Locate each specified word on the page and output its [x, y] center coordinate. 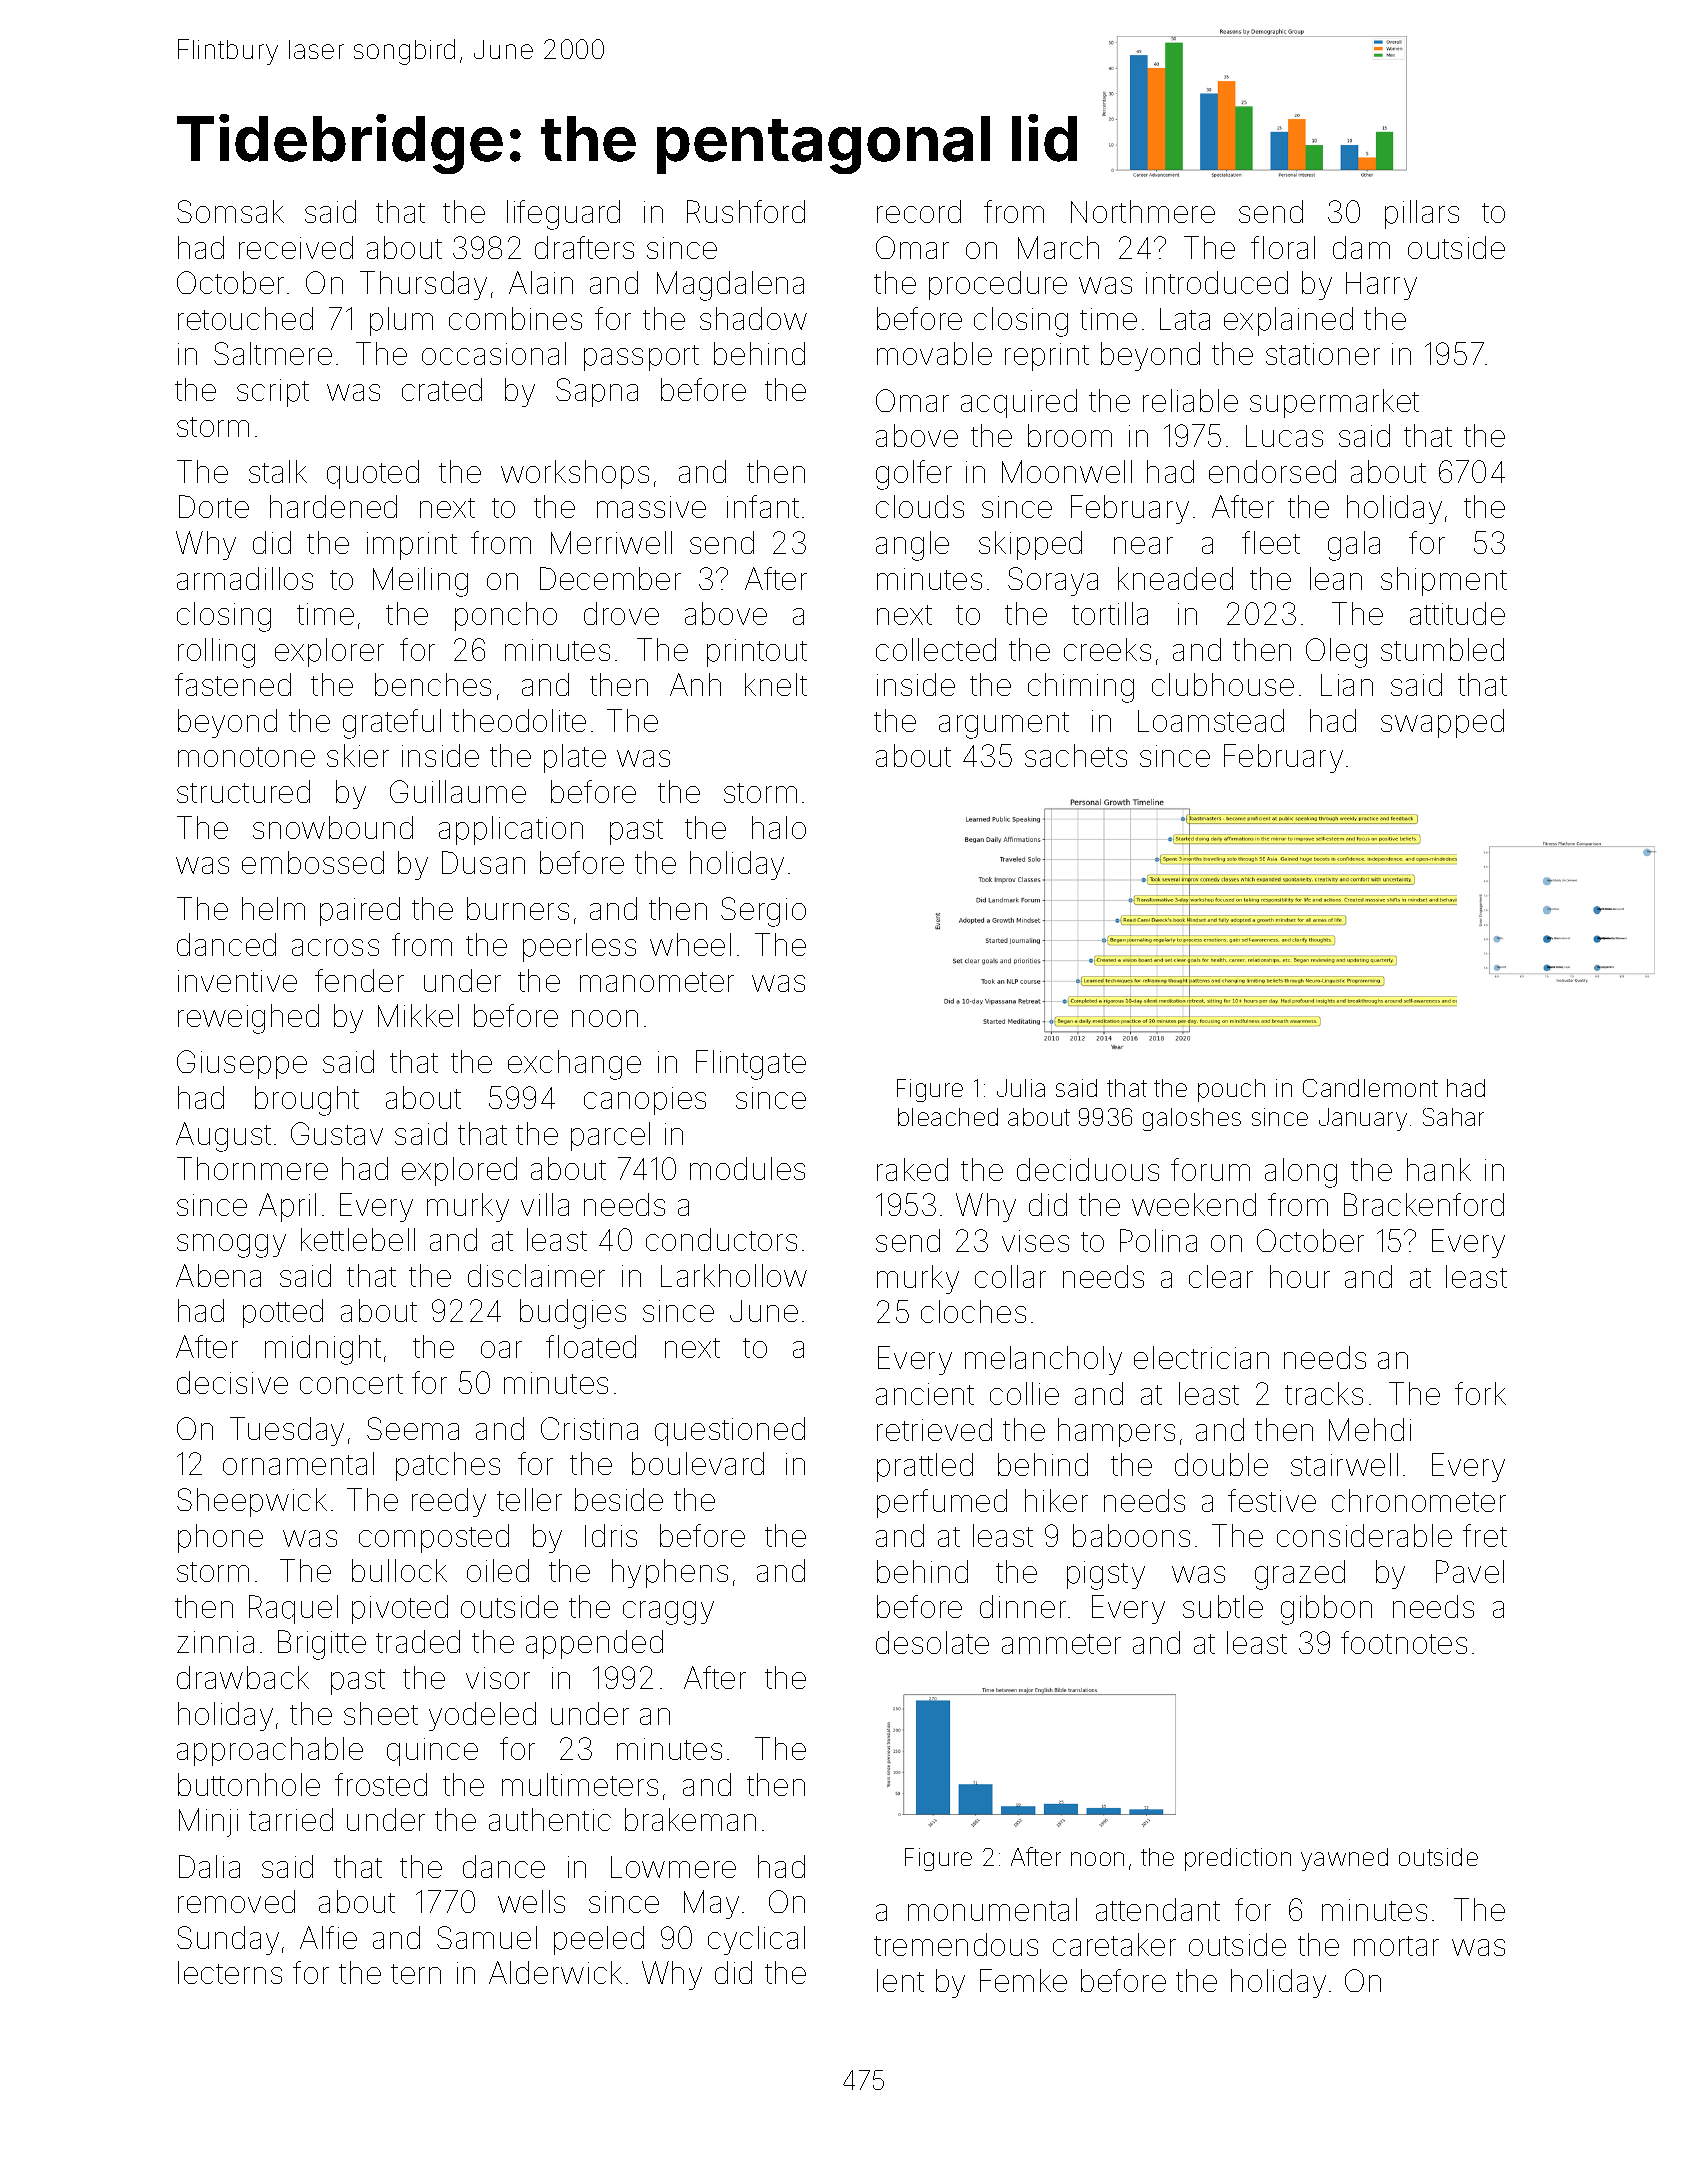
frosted [381, 1784]
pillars [1422, 214]
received [296, 247]
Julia [1021, 1088]
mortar [1396, 1946]
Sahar [1453, 1117]
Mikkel [418, 1015]
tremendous [956, 1944]
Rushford [746, 211]
